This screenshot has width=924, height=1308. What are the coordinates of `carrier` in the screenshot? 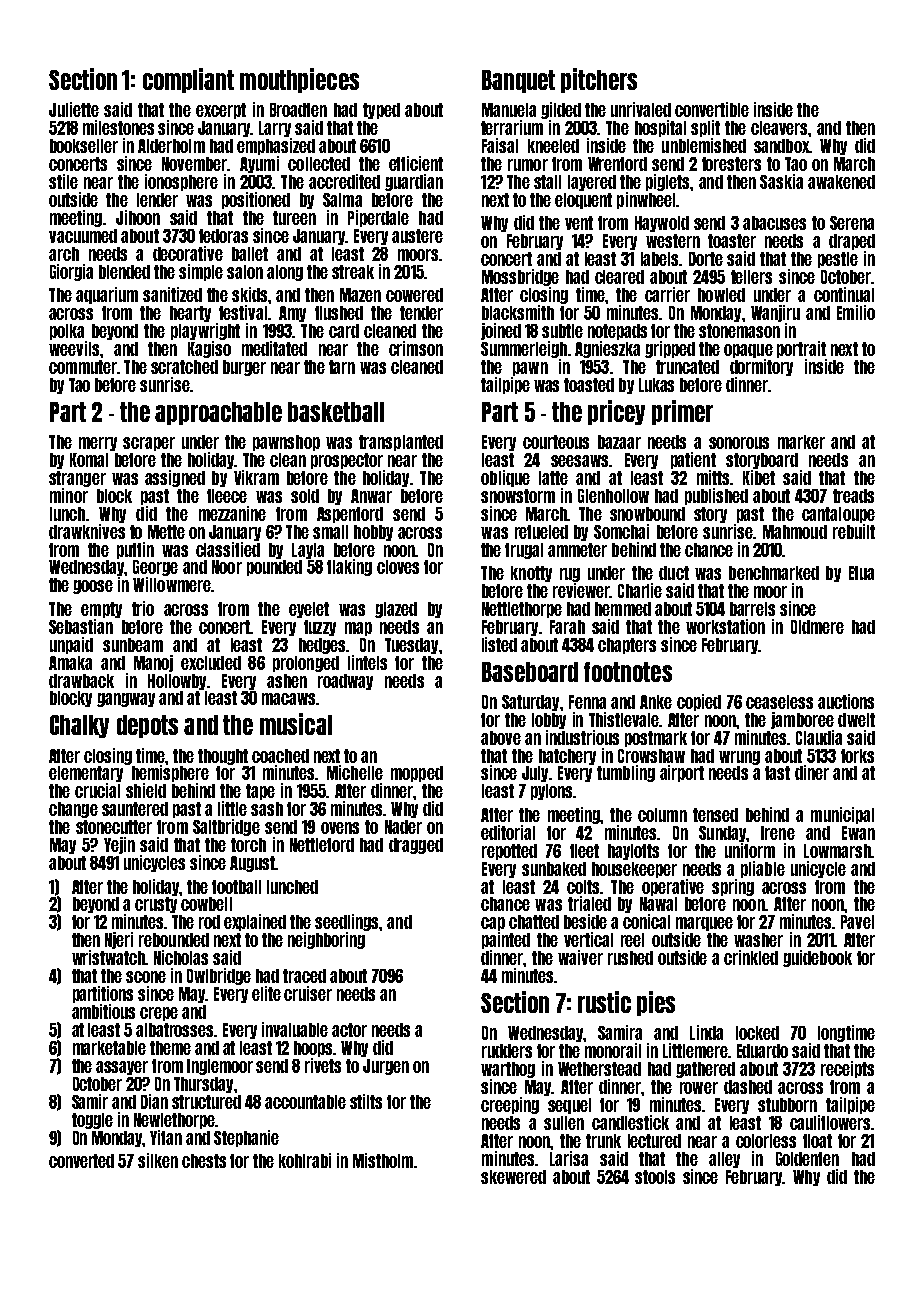 It's located at (667, 294).
